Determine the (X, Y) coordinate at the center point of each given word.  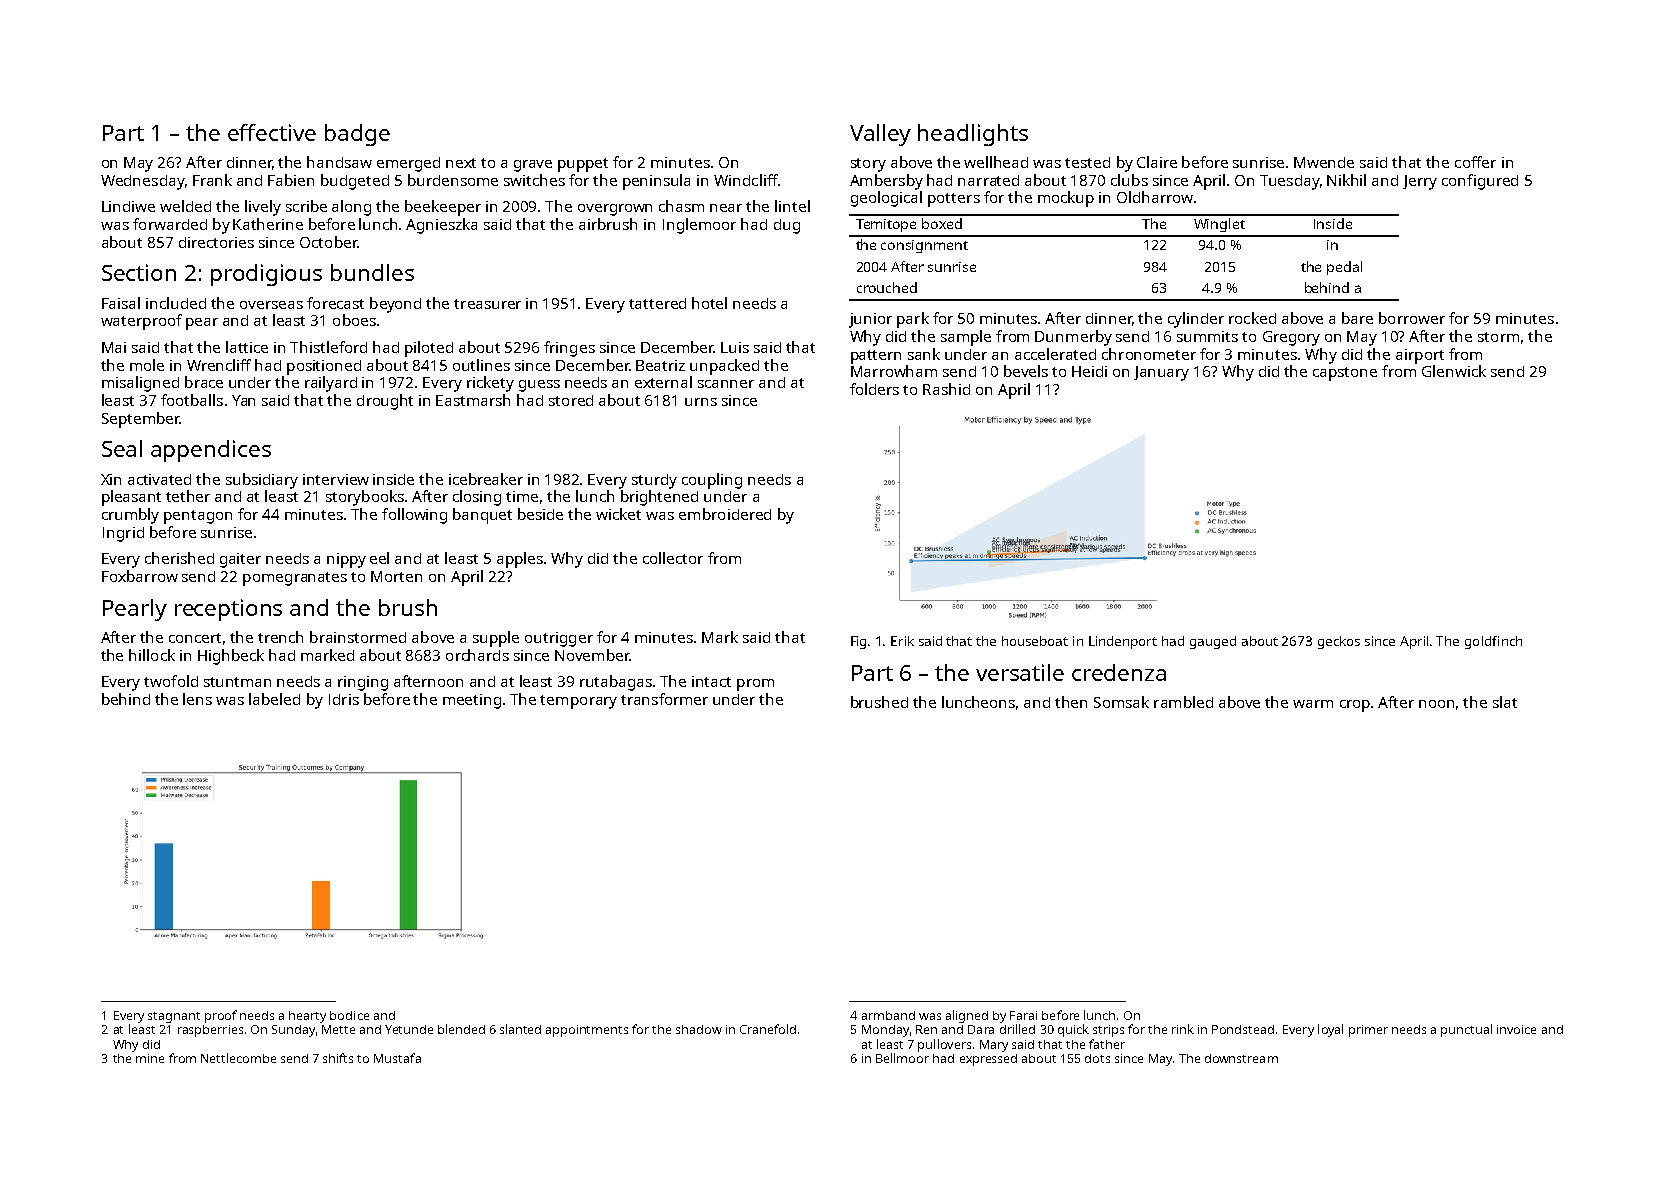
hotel (709, 303)
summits (1207, 336)
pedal (1344, 268)
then (1071, 702)
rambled (1183, 702)
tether (188, 496)
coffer (1475, 162)
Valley (880, 135)
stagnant (174, 1017)
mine (150, 1058)
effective (272, 132)
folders (874, 389)
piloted (429, 349)
